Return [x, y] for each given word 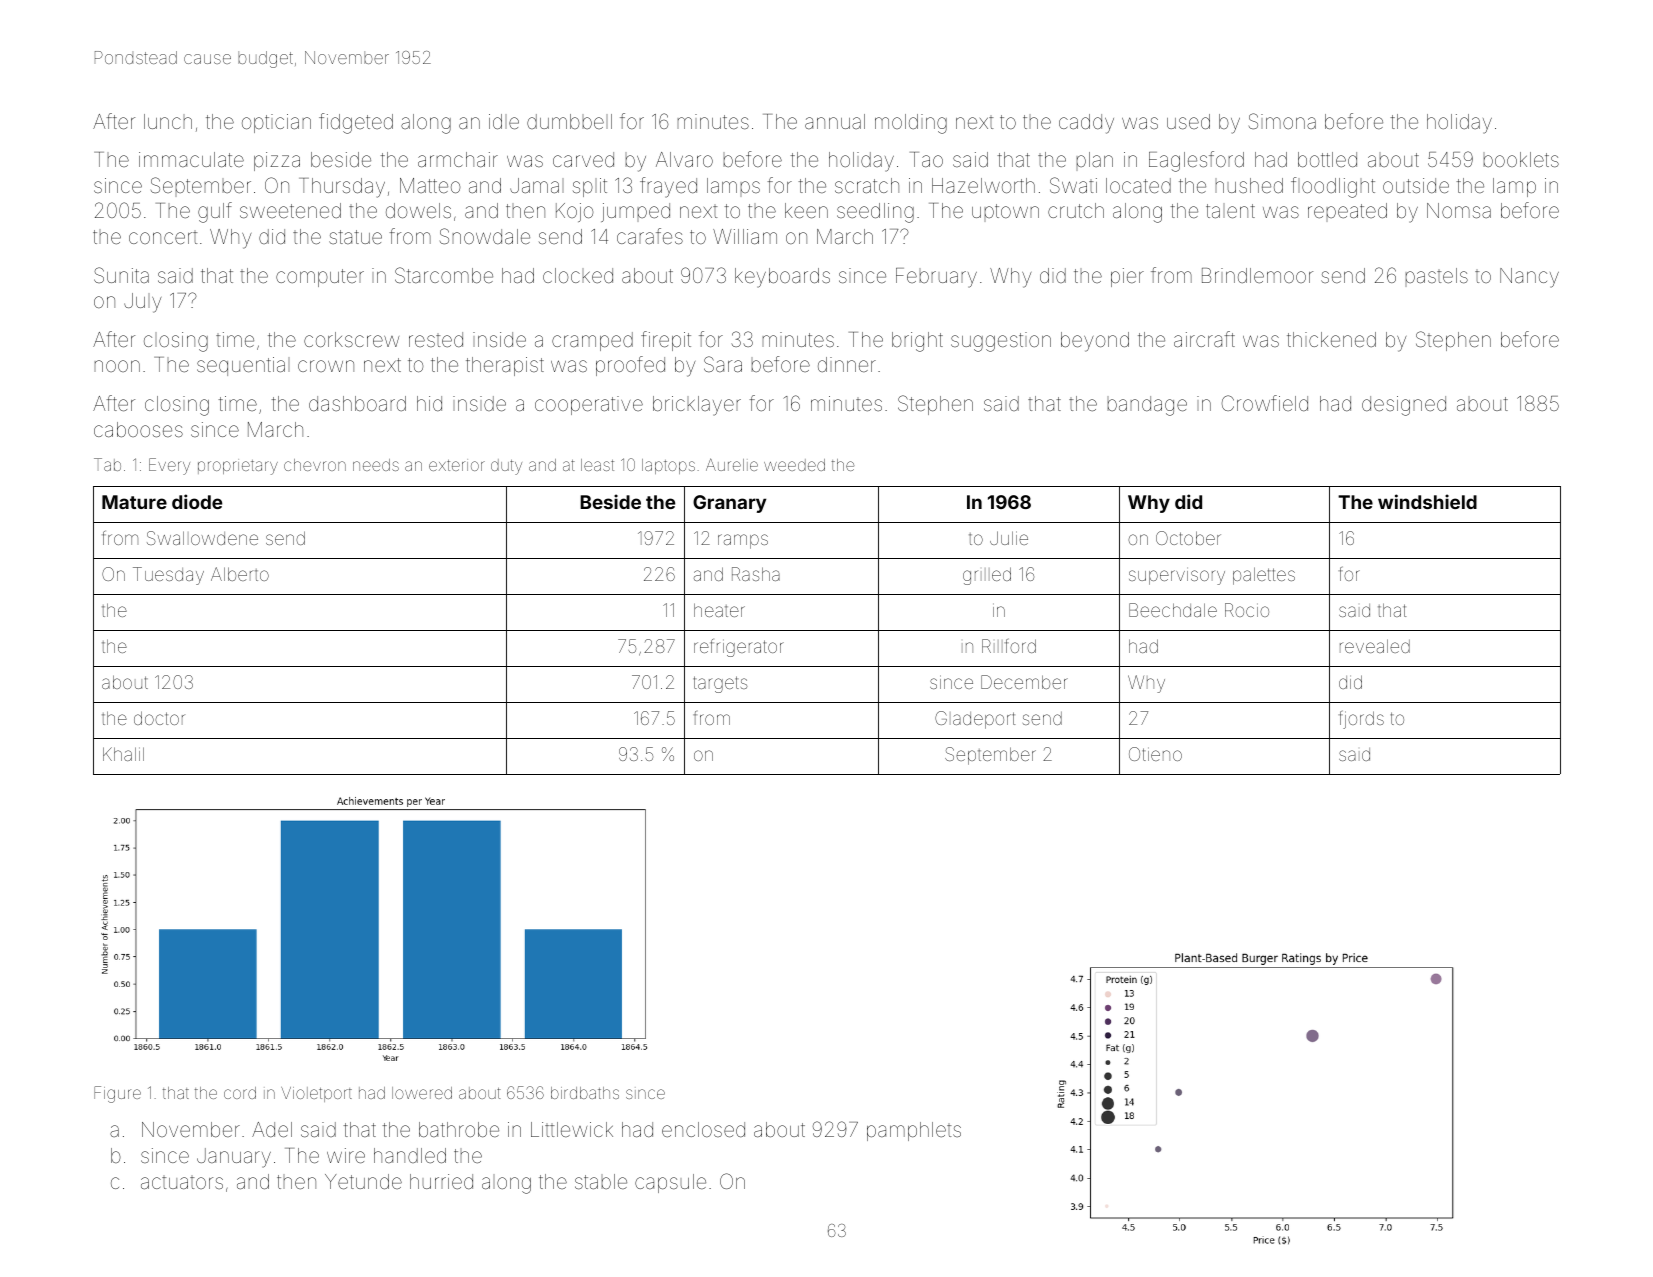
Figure [117, 1094]
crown [326, 366]
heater [719, 610]
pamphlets [914, 1131]
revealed [1375, 646]
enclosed [703, 1129]
